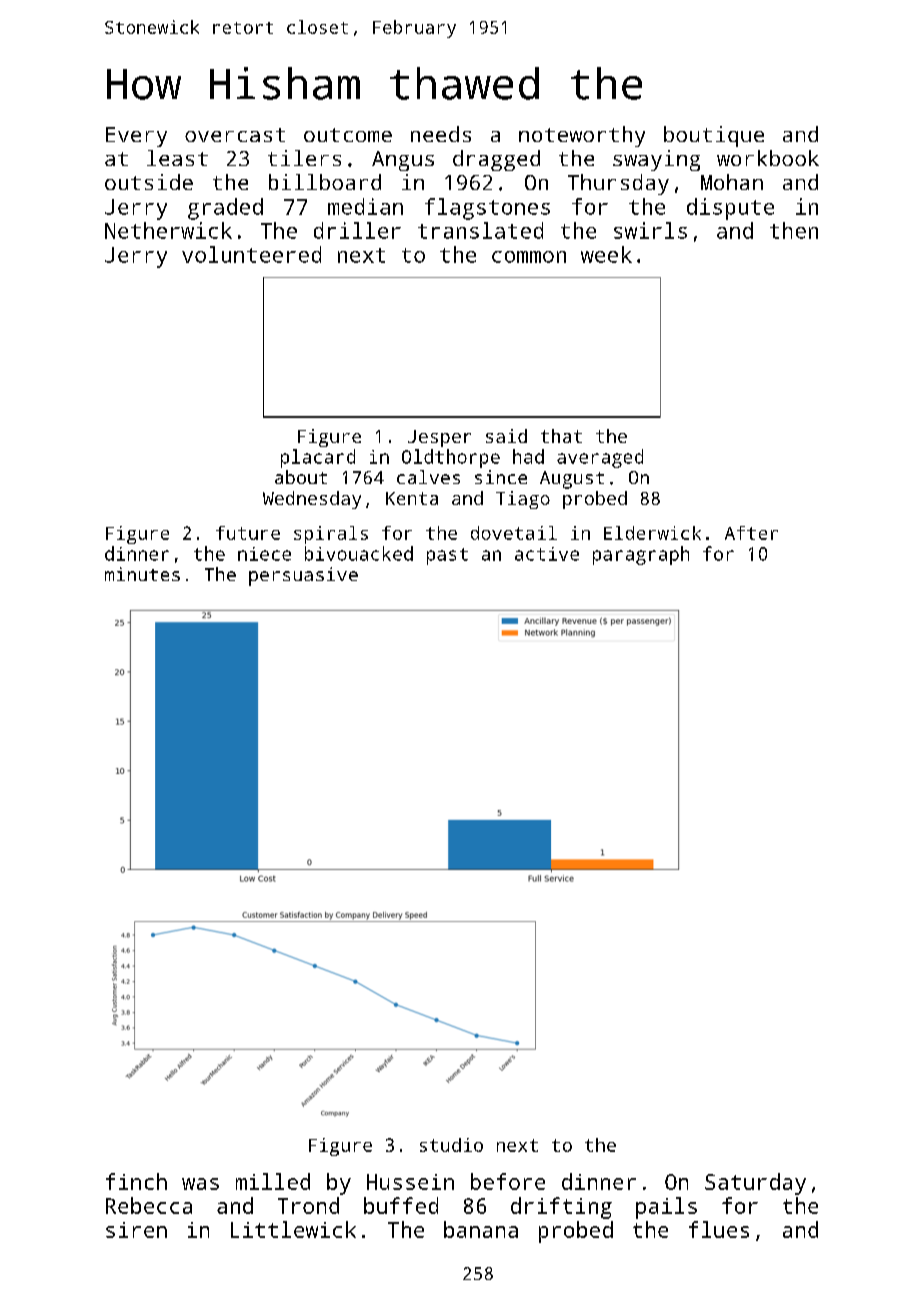 The image size is (924, 1311). What do you see at coordinates (480, 230) in the document?
I see `translated` at bounding box center [480, 230].
